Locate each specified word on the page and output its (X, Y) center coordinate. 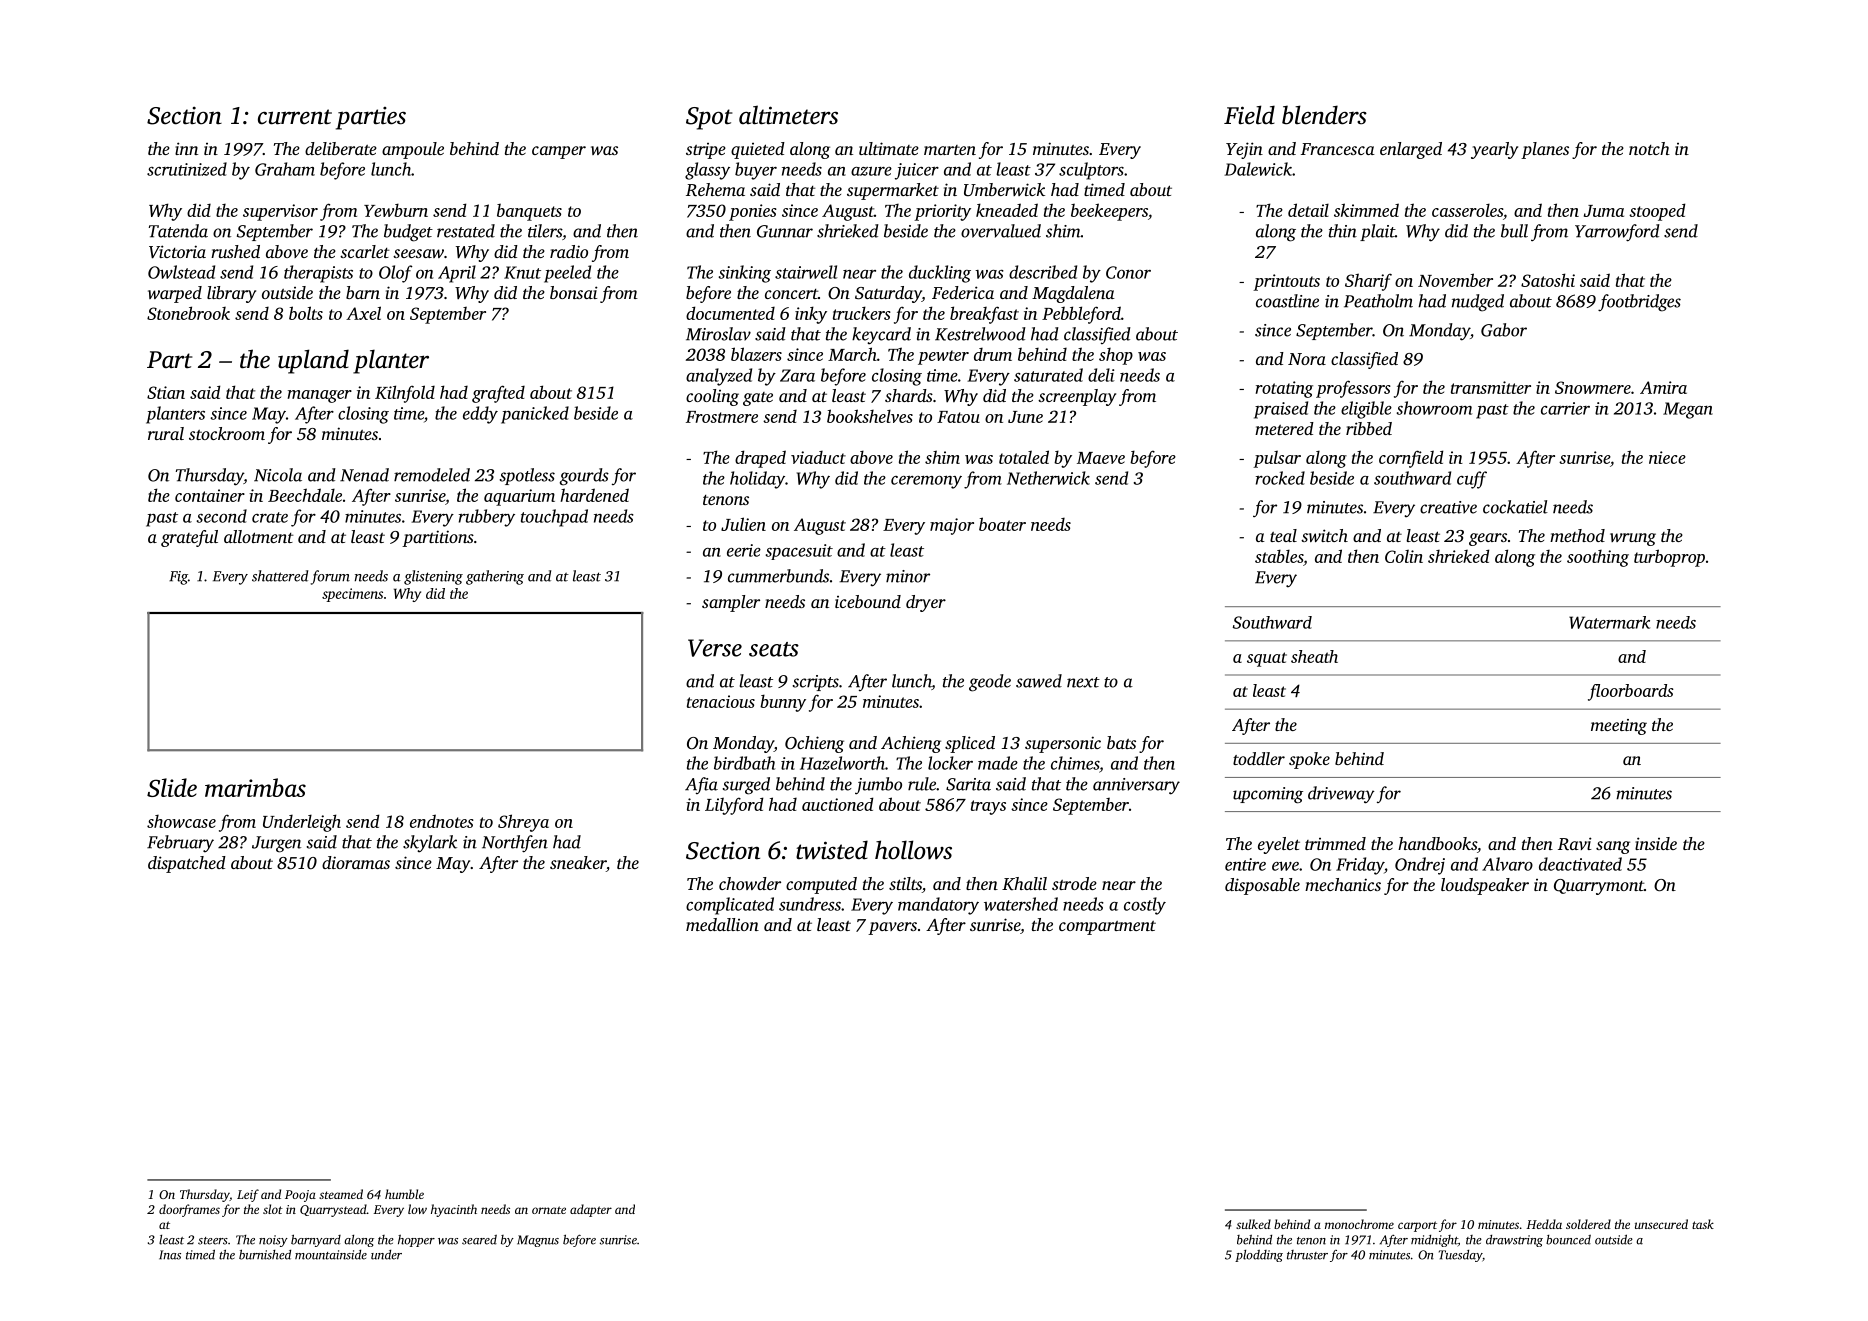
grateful (189, 538)
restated (466, 231)
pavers (892, 928)
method (1577, 535)
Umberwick (1004, 190)
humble (404, 1194)
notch (1649, 148)
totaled (1024, 457)
